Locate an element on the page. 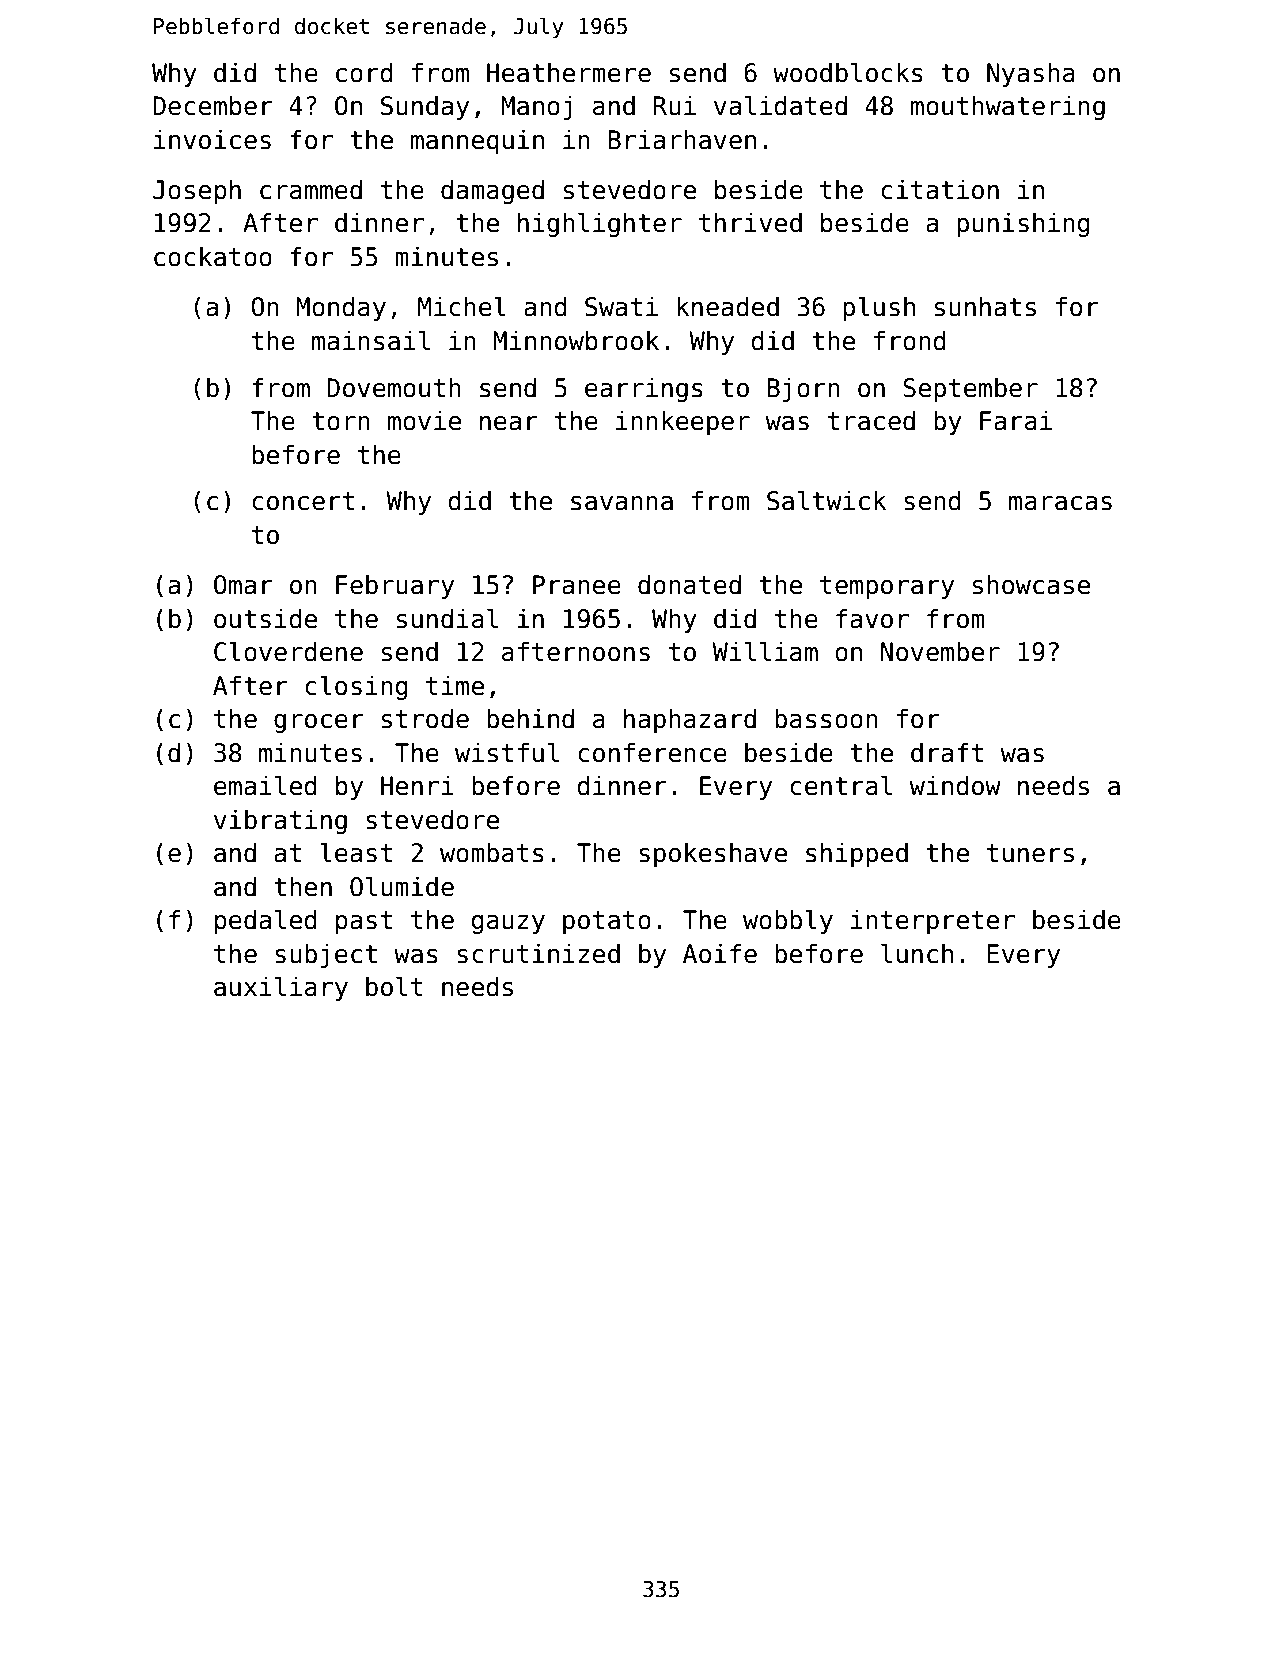 The width and height of the image is (1284, 1662). William is located at coordinates (765, 651).
